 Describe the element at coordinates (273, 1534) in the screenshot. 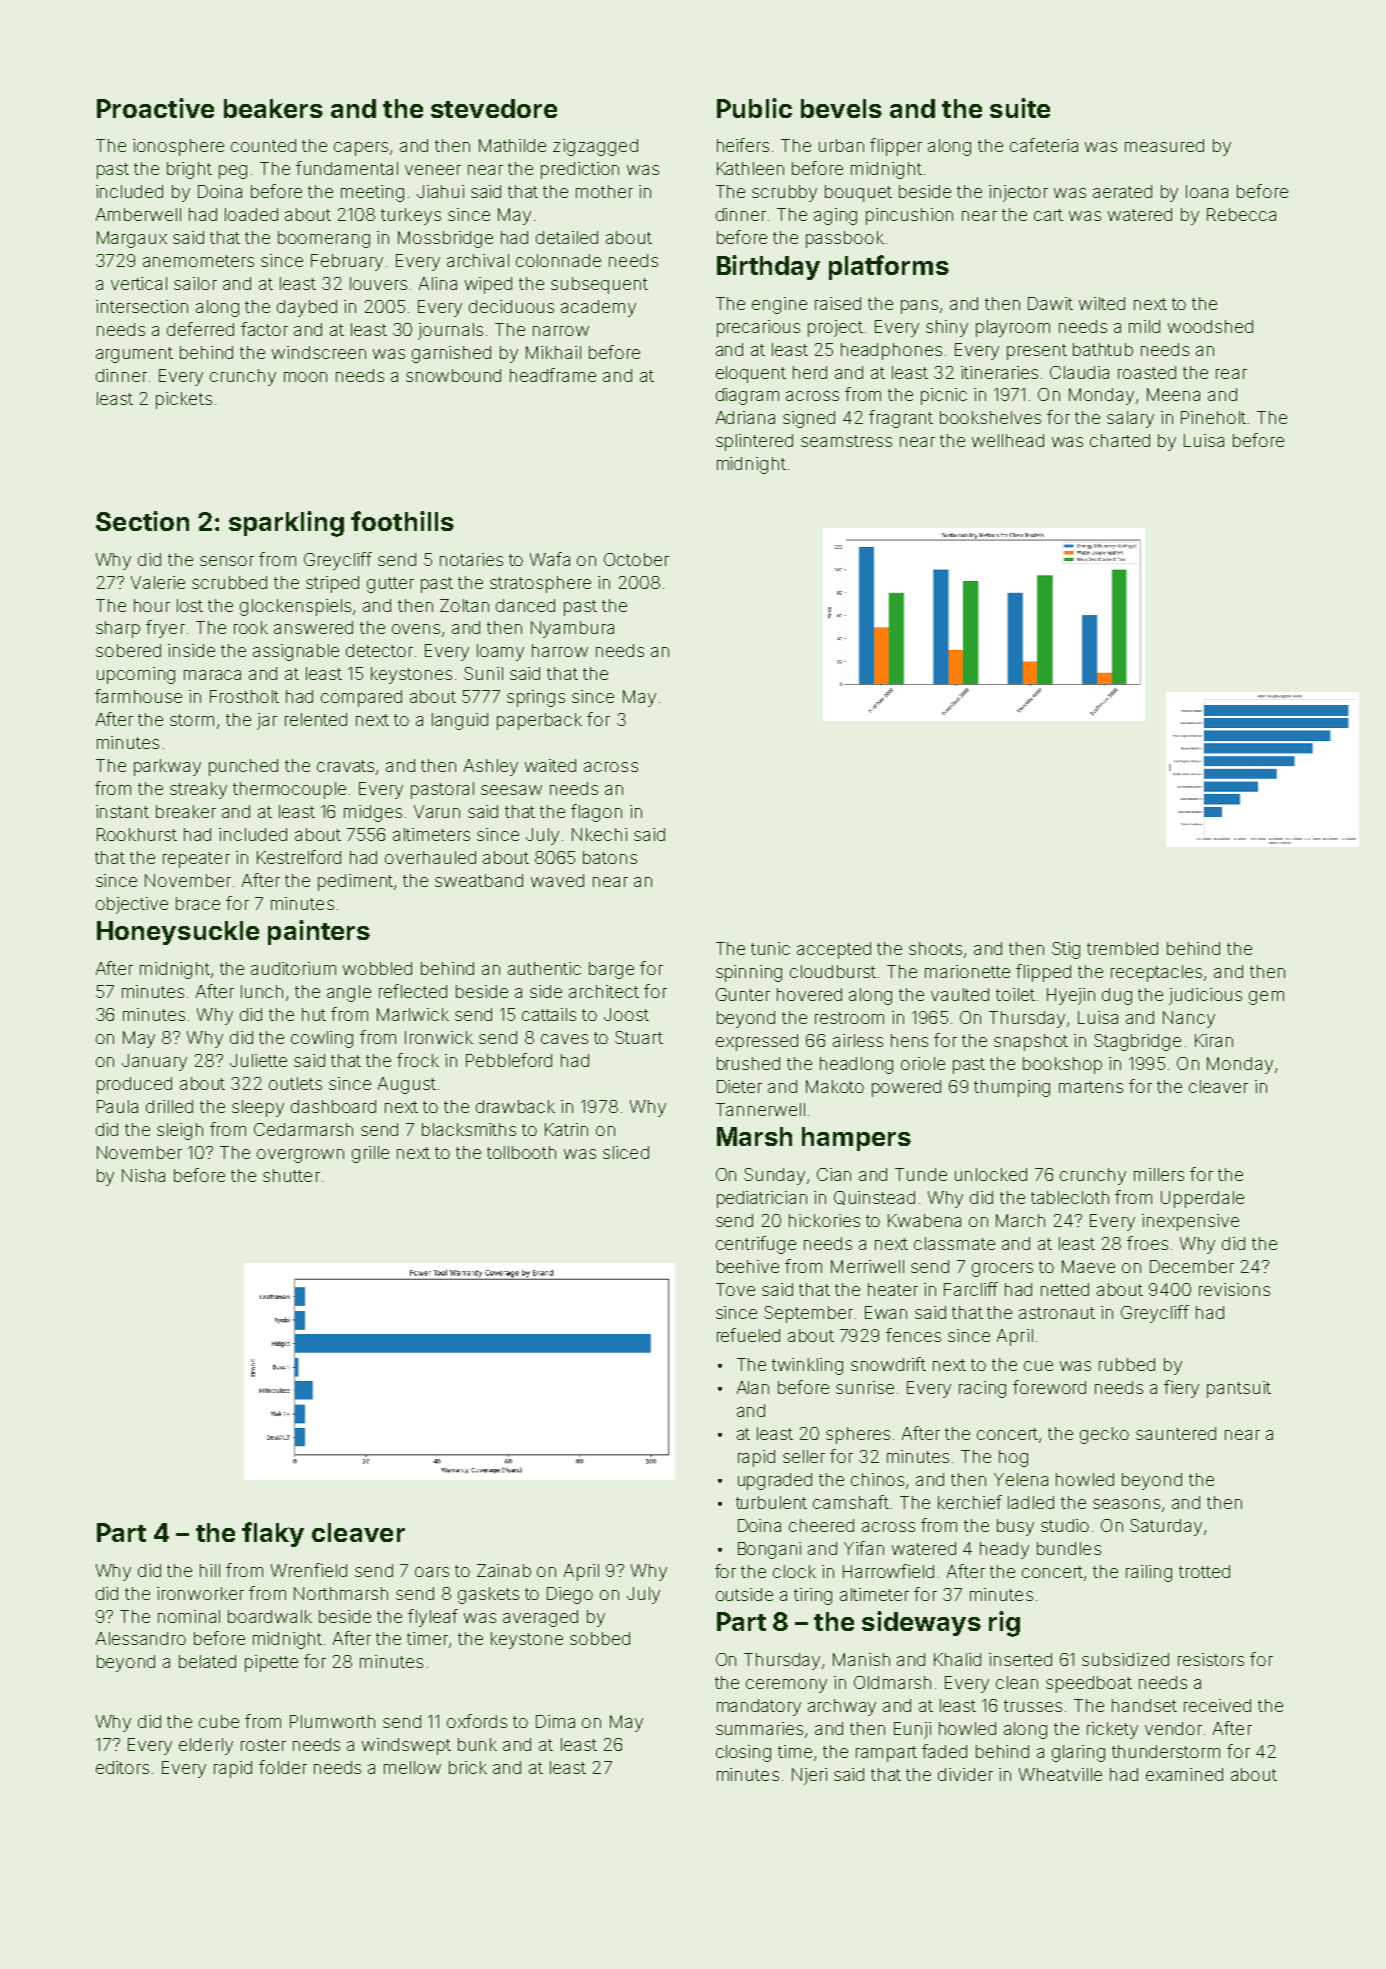

I see `flaky` at that location.
